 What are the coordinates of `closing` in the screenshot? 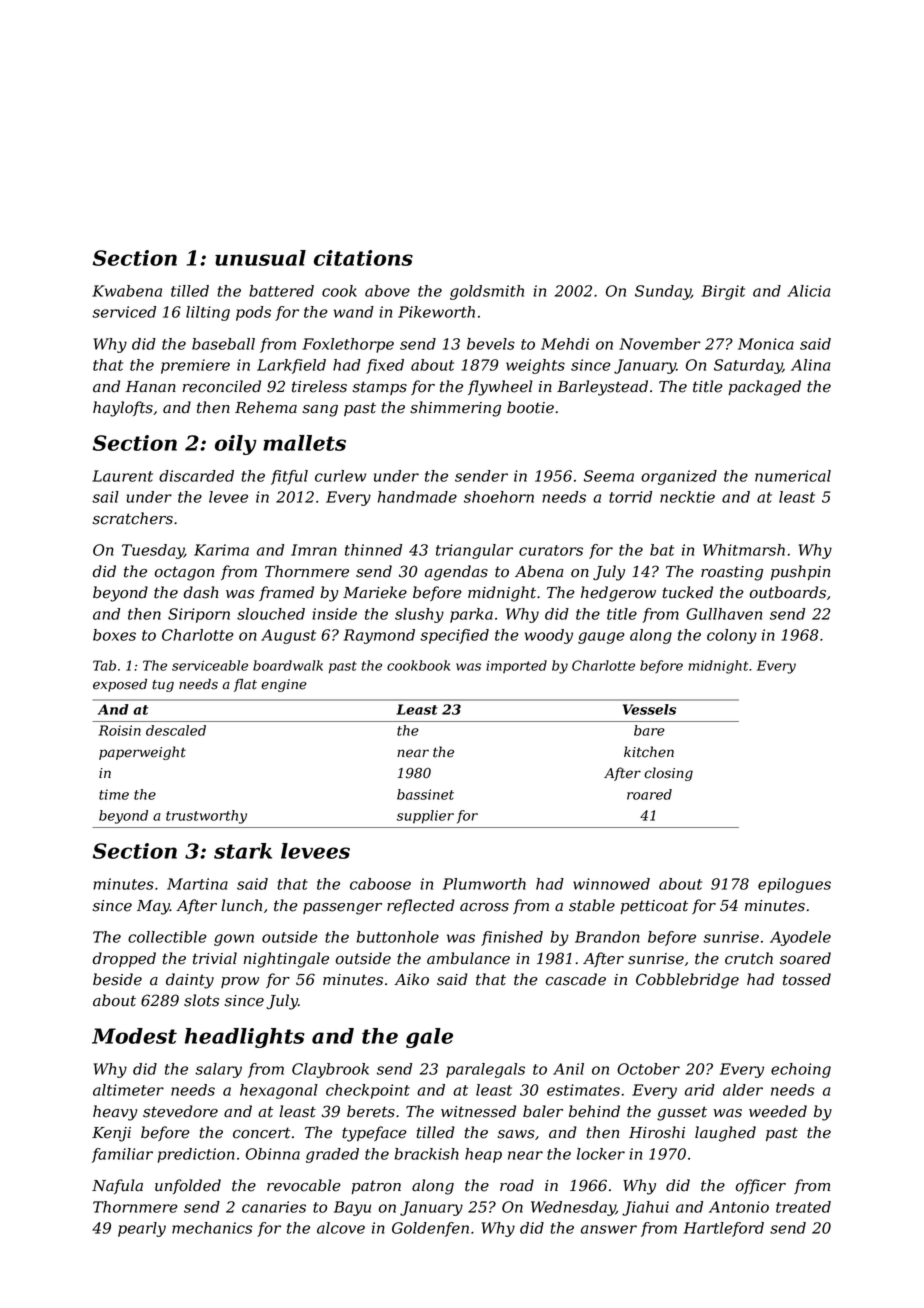 It's located at (668, 774).
